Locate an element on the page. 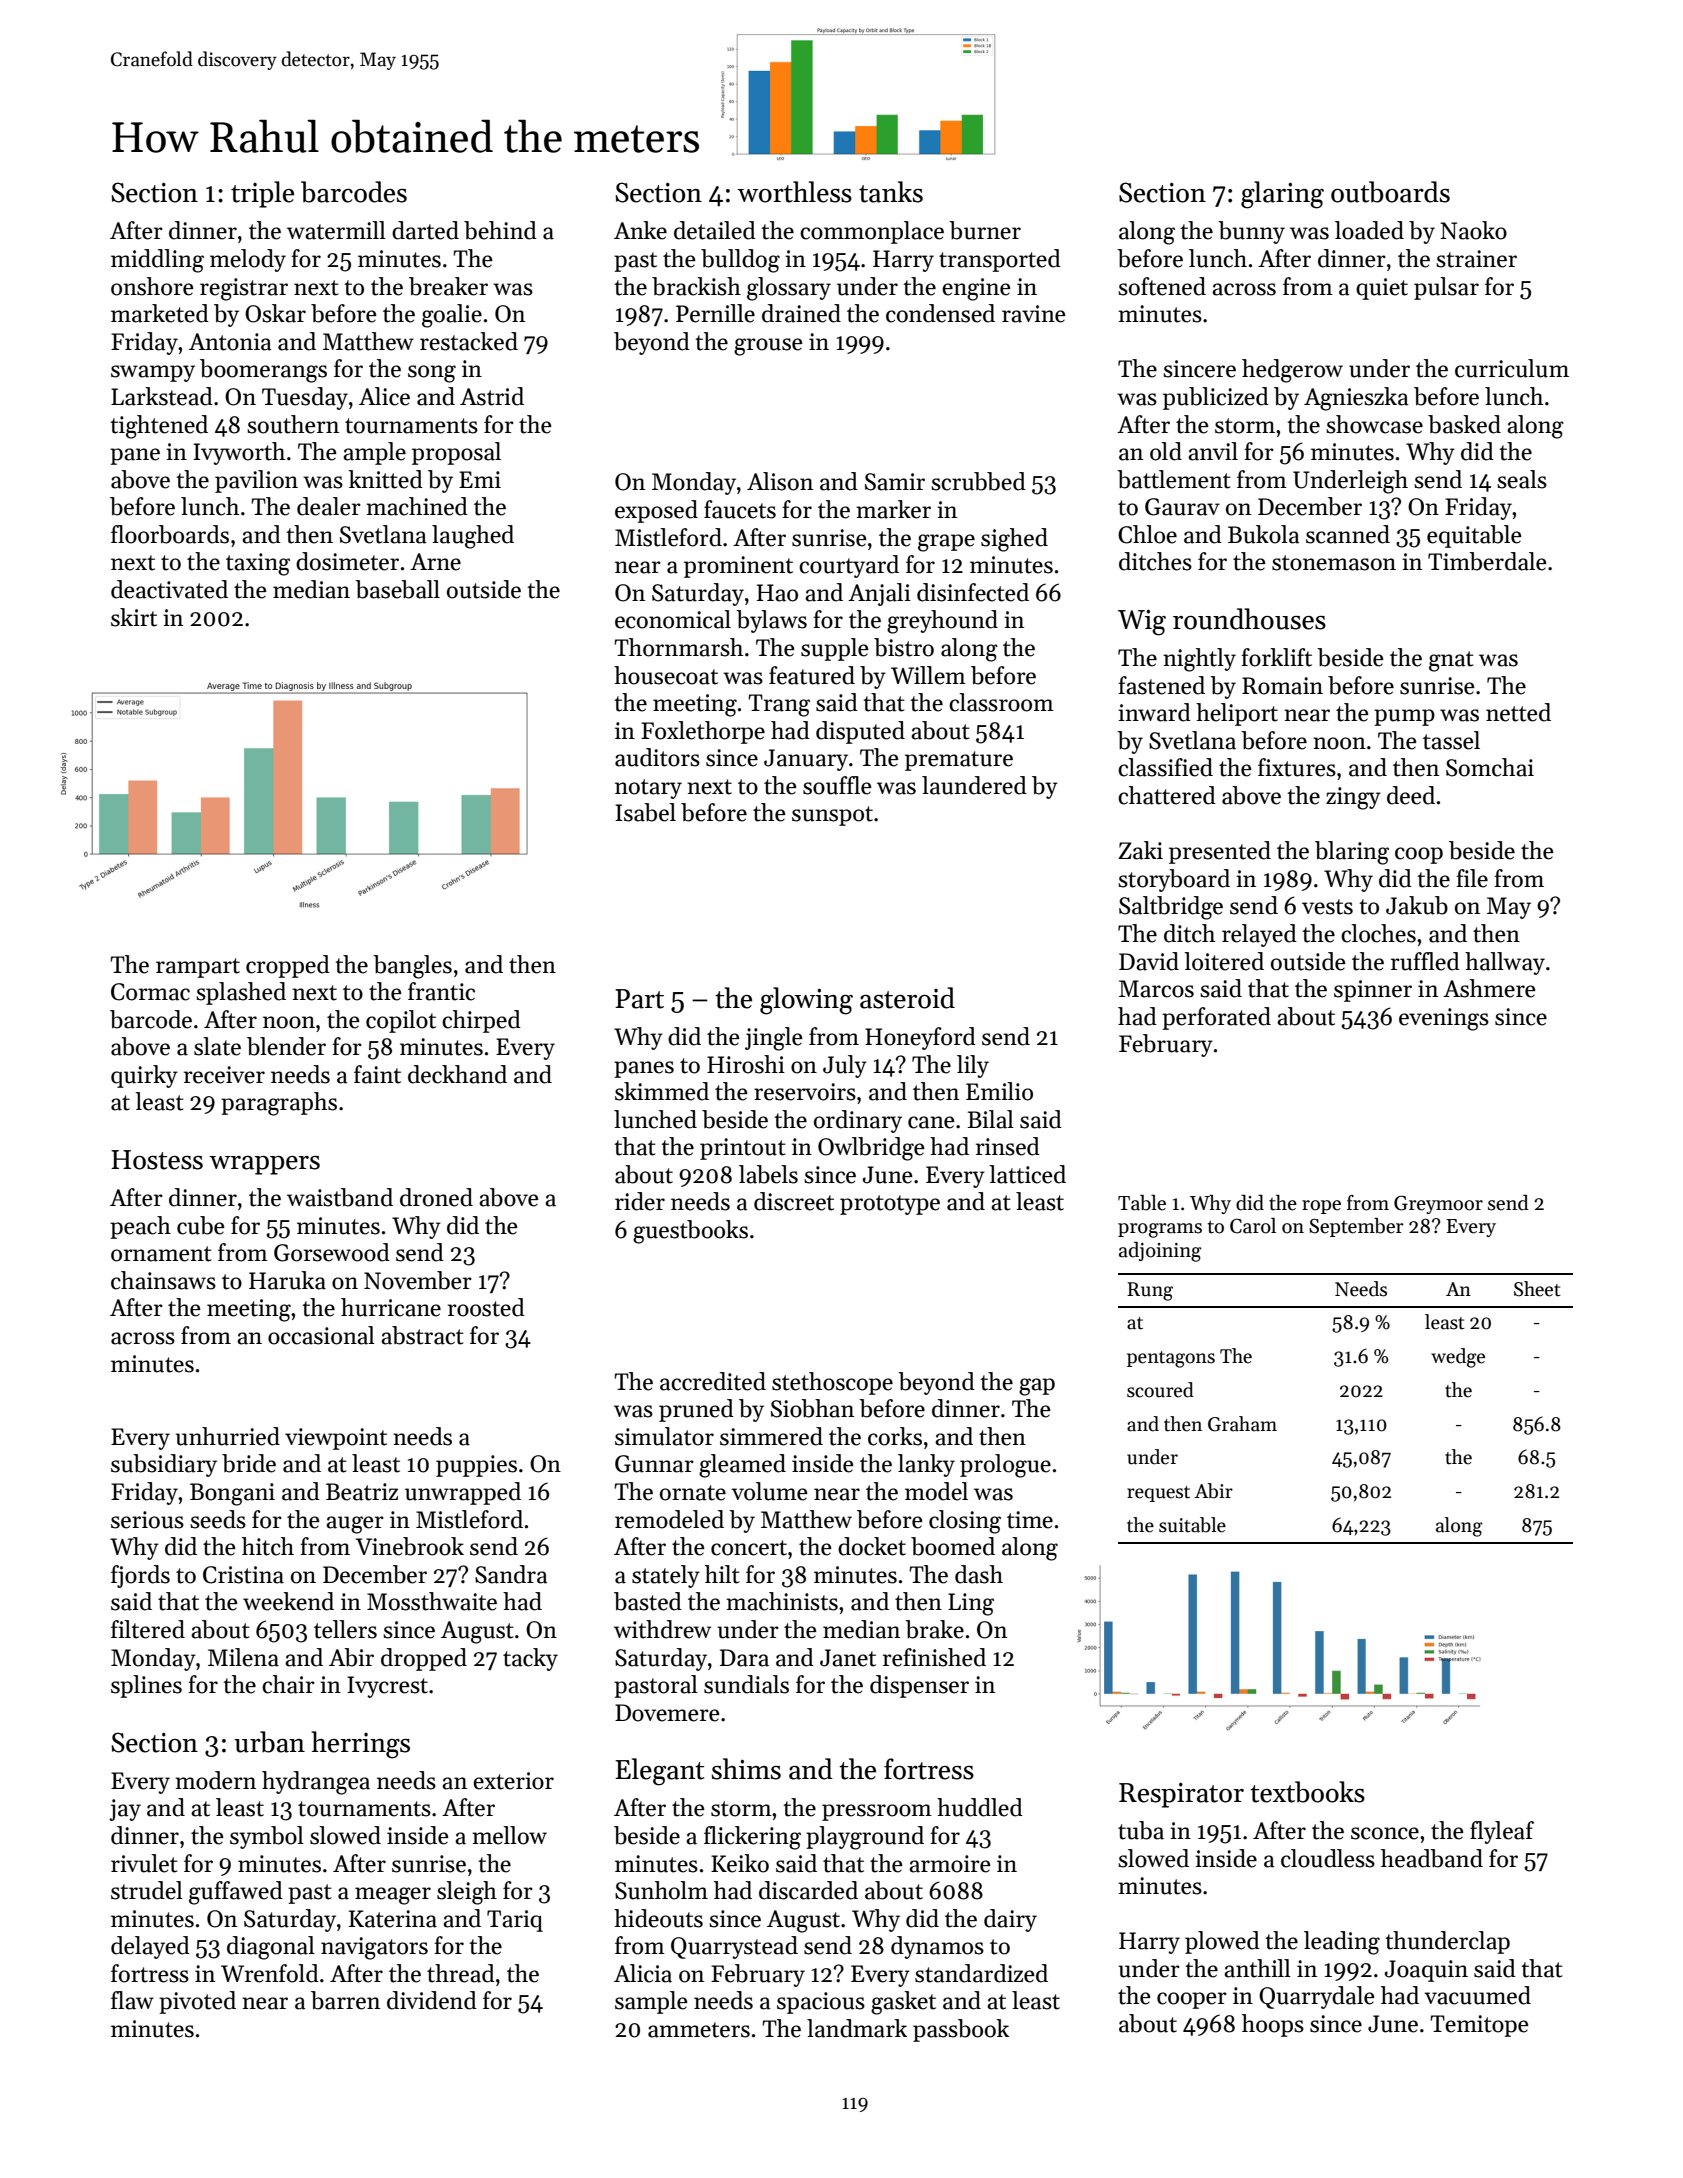 The height and width of the document is (2178, 1683). swampy is located at coordinates (153, 373).
